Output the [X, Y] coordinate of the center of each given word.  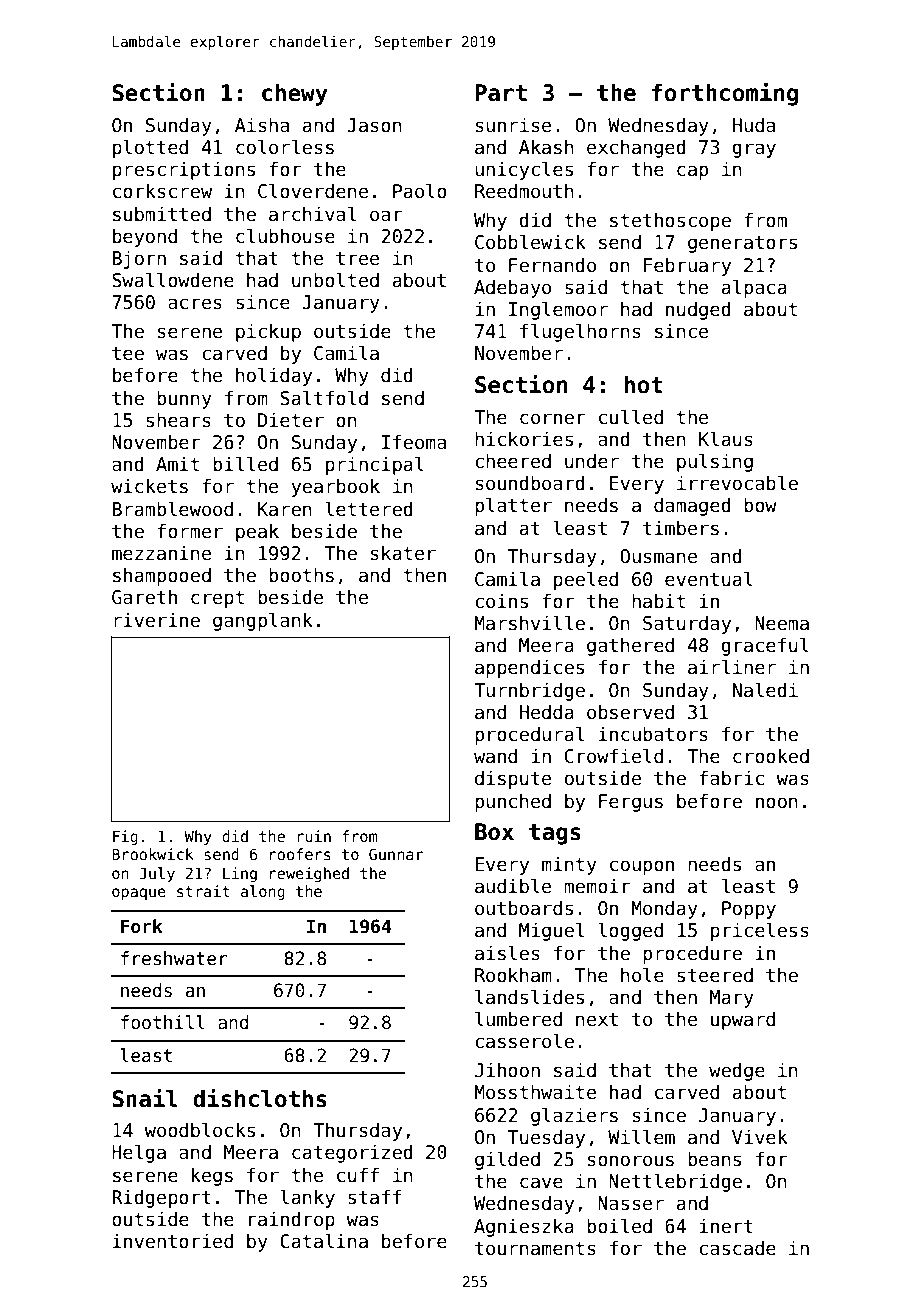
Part [501, 93]
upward [743, 1020]
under [592, 461]
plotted [150, 148]
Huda [754, 125]
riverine [157, 620]
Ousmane [658, 556]
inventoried [173, 1241]
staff [375, 1197]
